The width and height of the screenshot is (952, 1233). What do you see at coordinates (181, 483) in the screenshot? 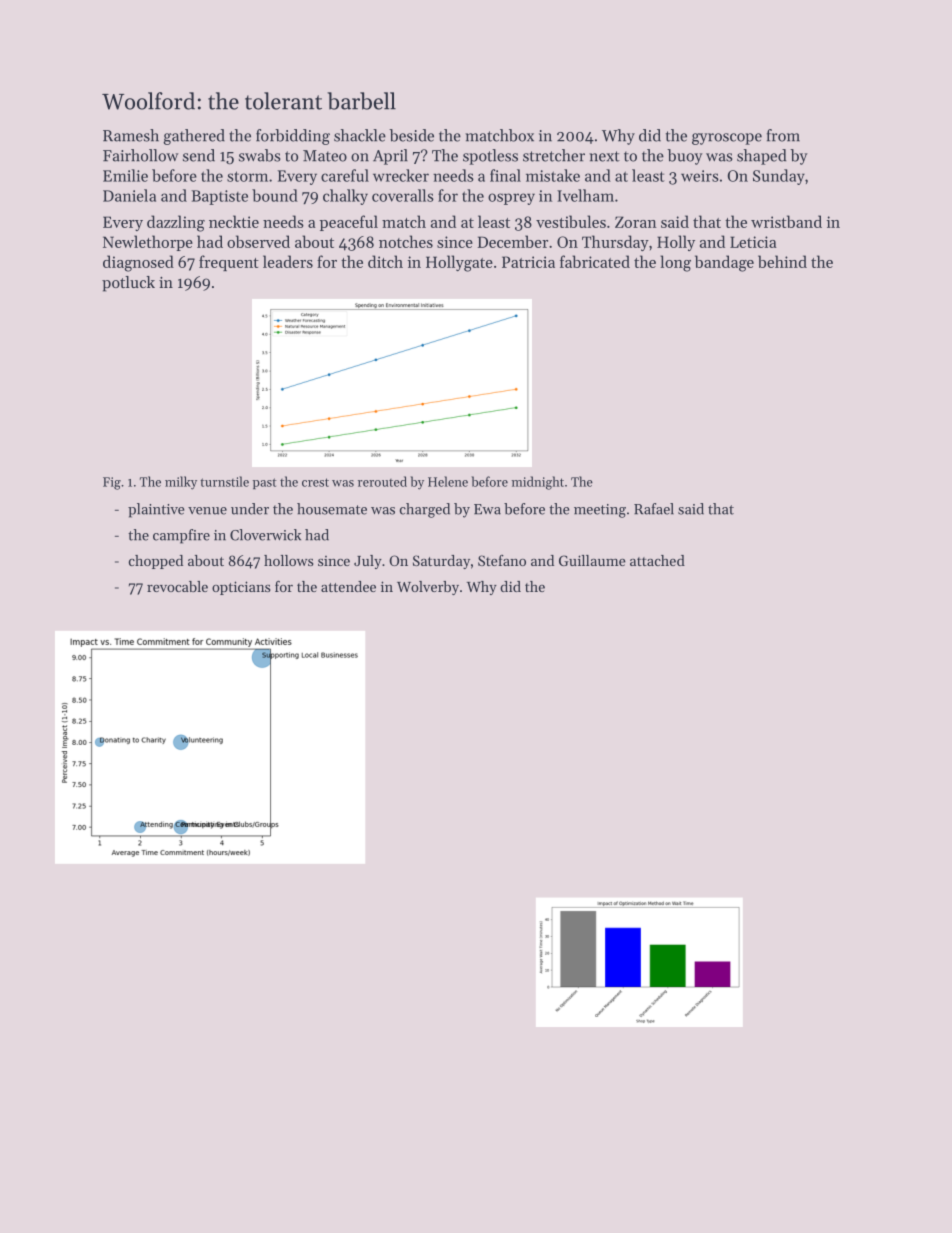
I see `milky` at bounding box center [181, 483].
